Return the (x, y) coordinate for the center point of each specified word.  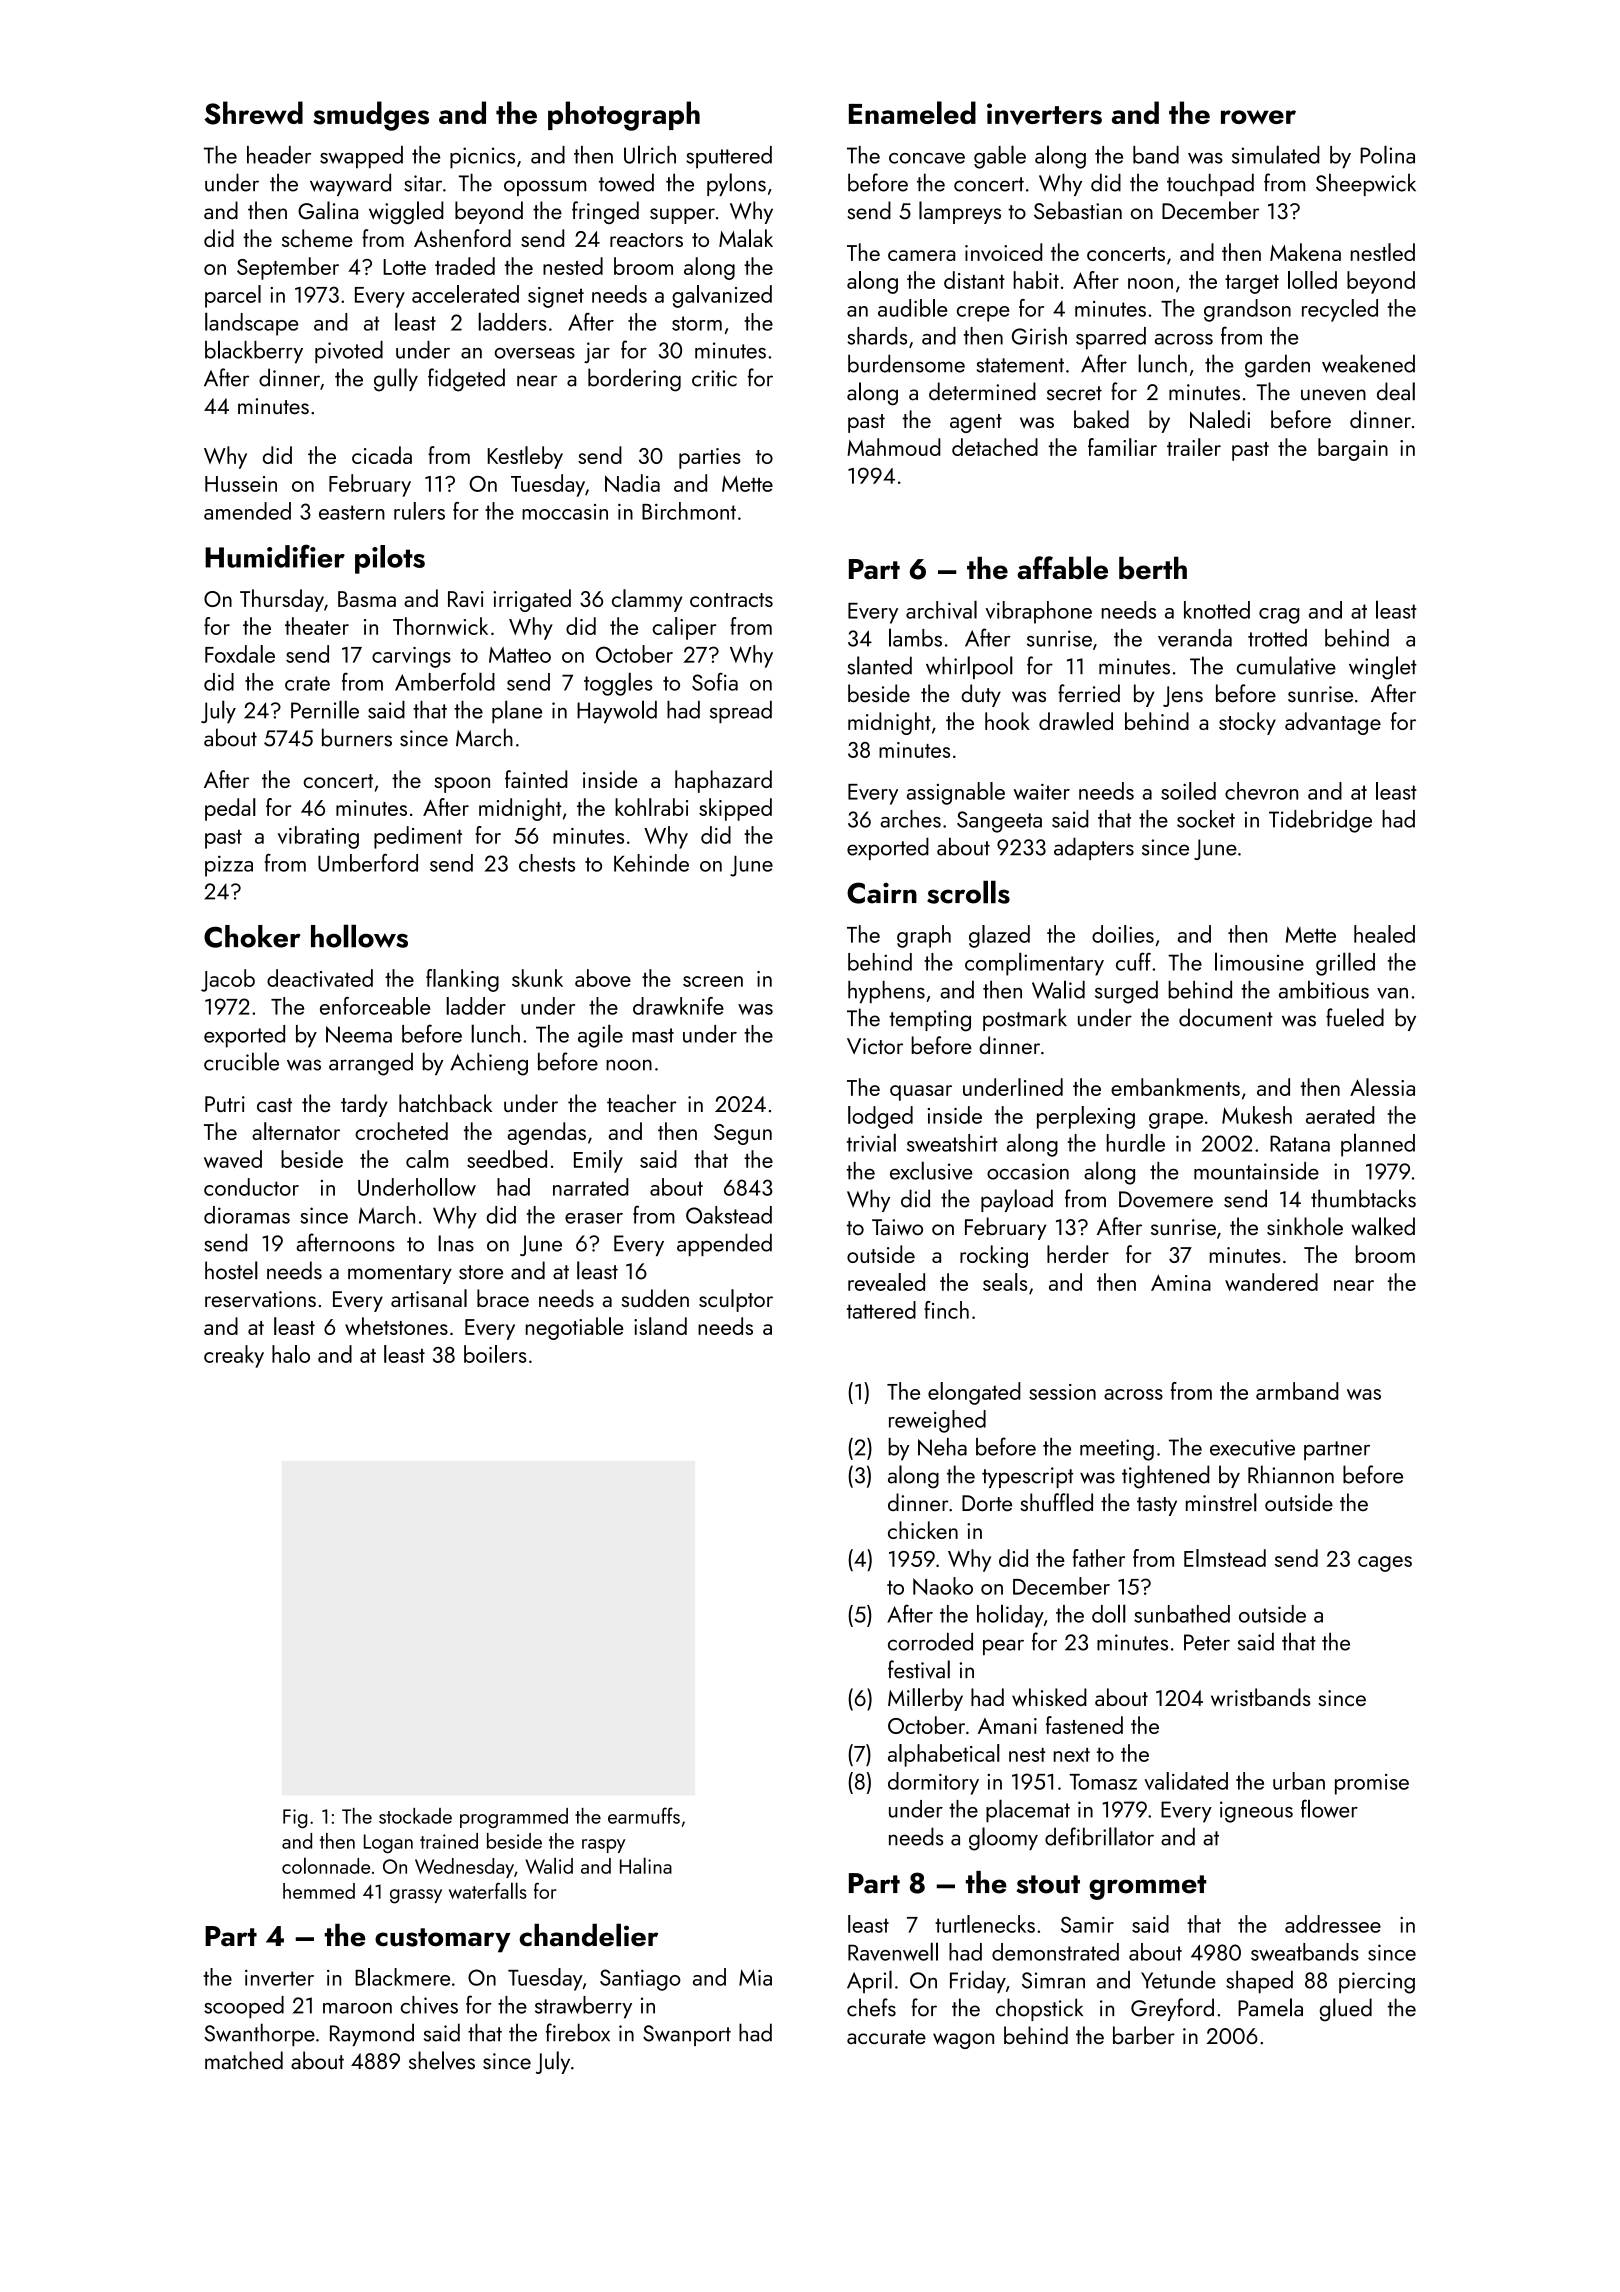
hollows (359, 936)
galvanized (722, 296)
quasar (921, 1093)
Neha (942, 1447)
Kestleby (525, 457)
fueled (1355, 1017)
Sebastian (1078, 210)
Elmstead (1225, 1558)
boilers (495, 1354)
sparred (1111, 338)
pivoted (349, 352)
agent (976, 423)
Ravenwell (893, 1951)
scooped (244, 2007)
